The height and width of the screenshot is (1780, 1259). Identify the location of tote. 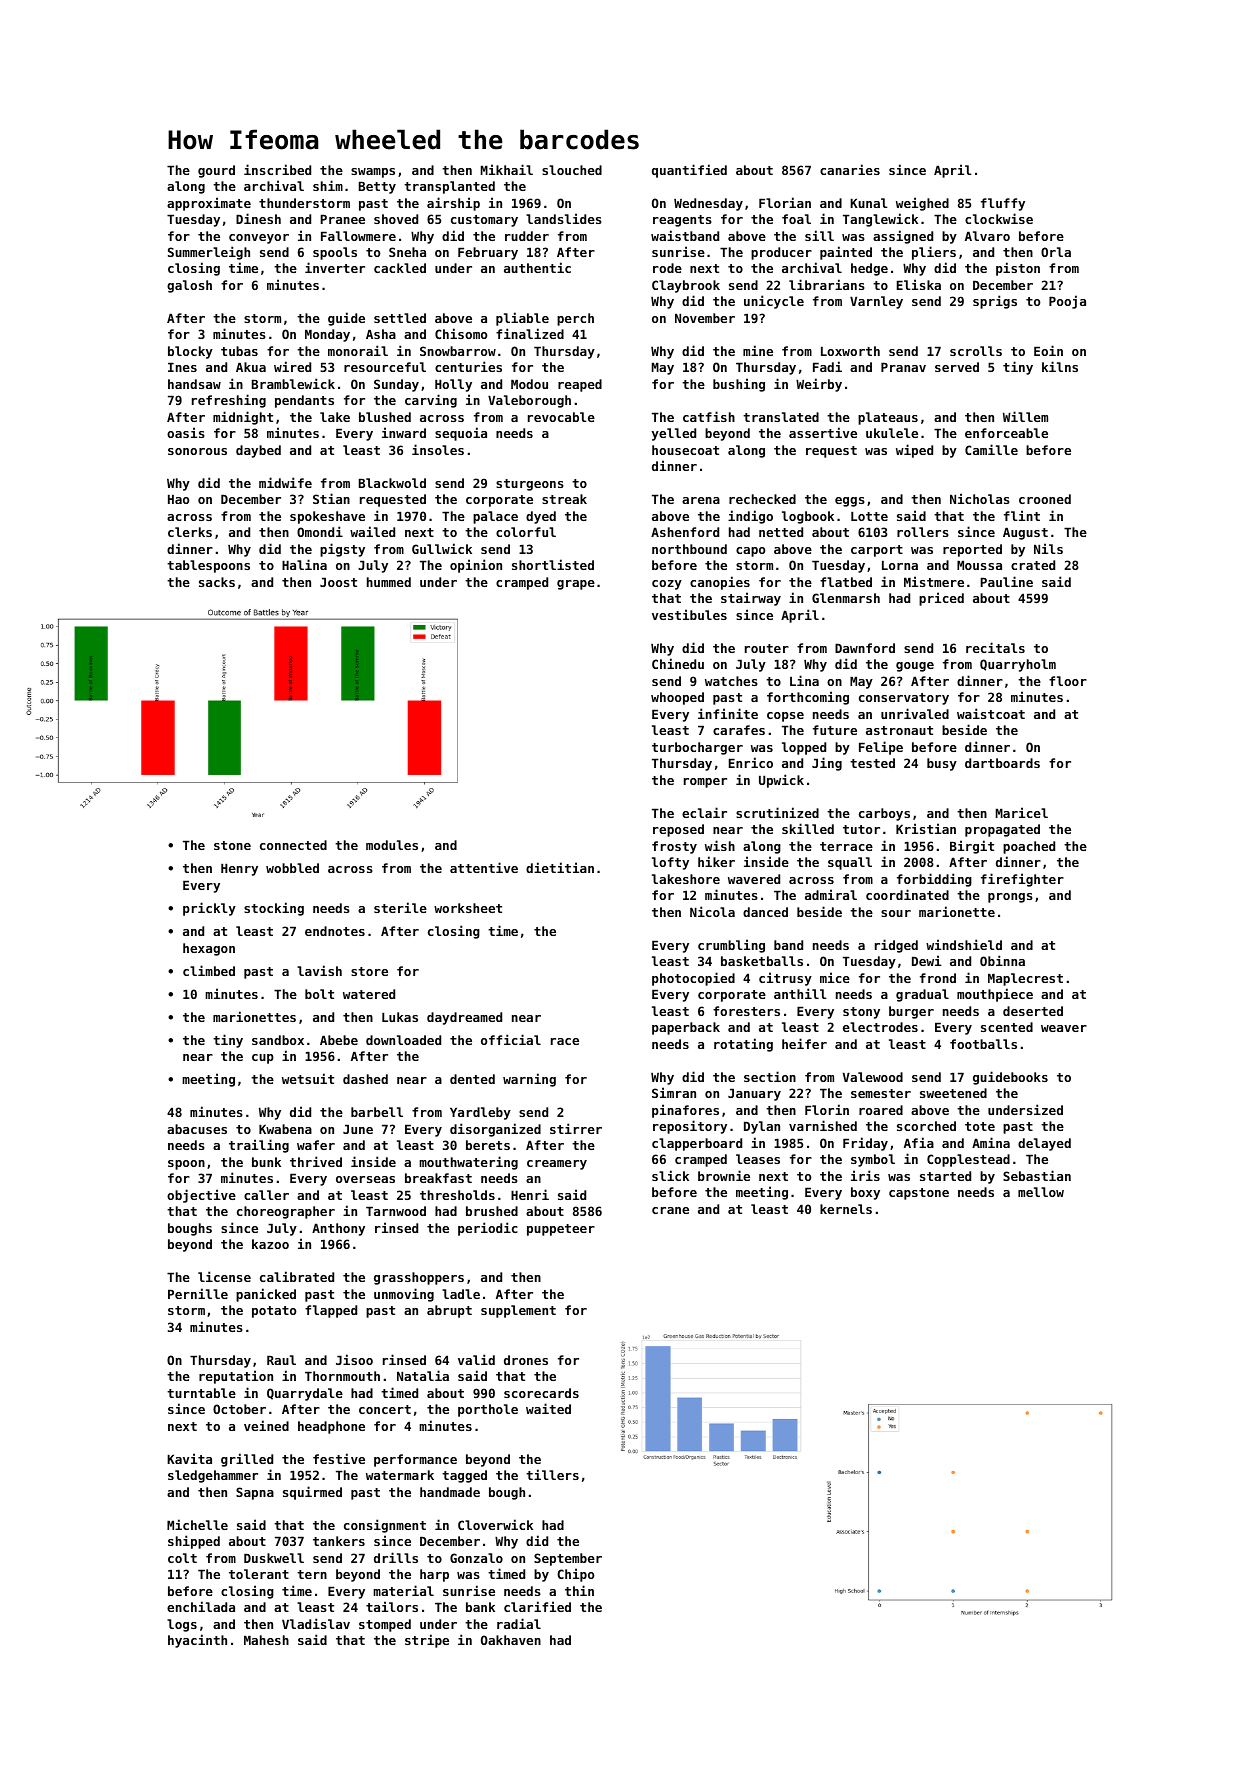
(980, 1126).
